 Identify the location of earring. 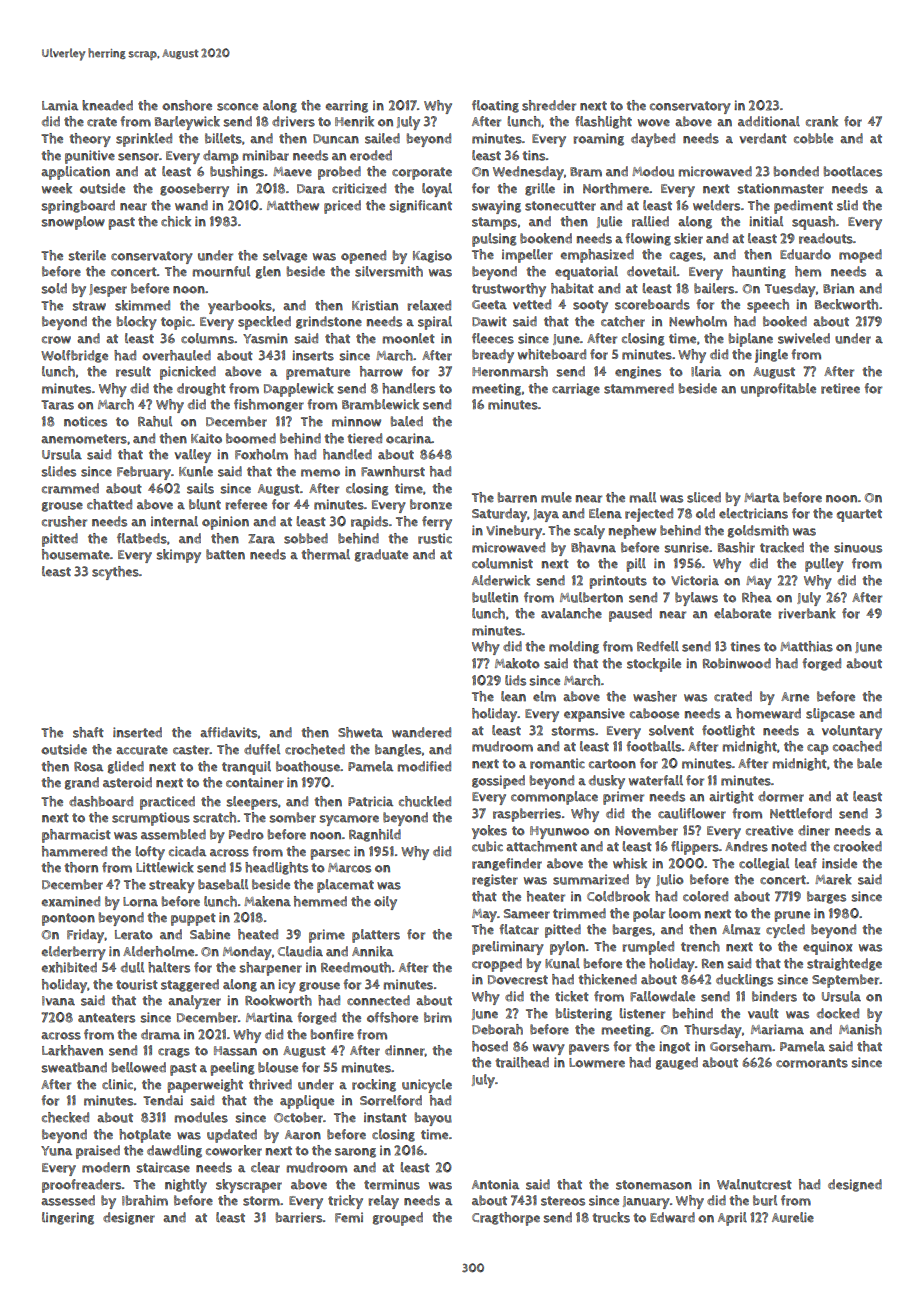
(347, 106).
